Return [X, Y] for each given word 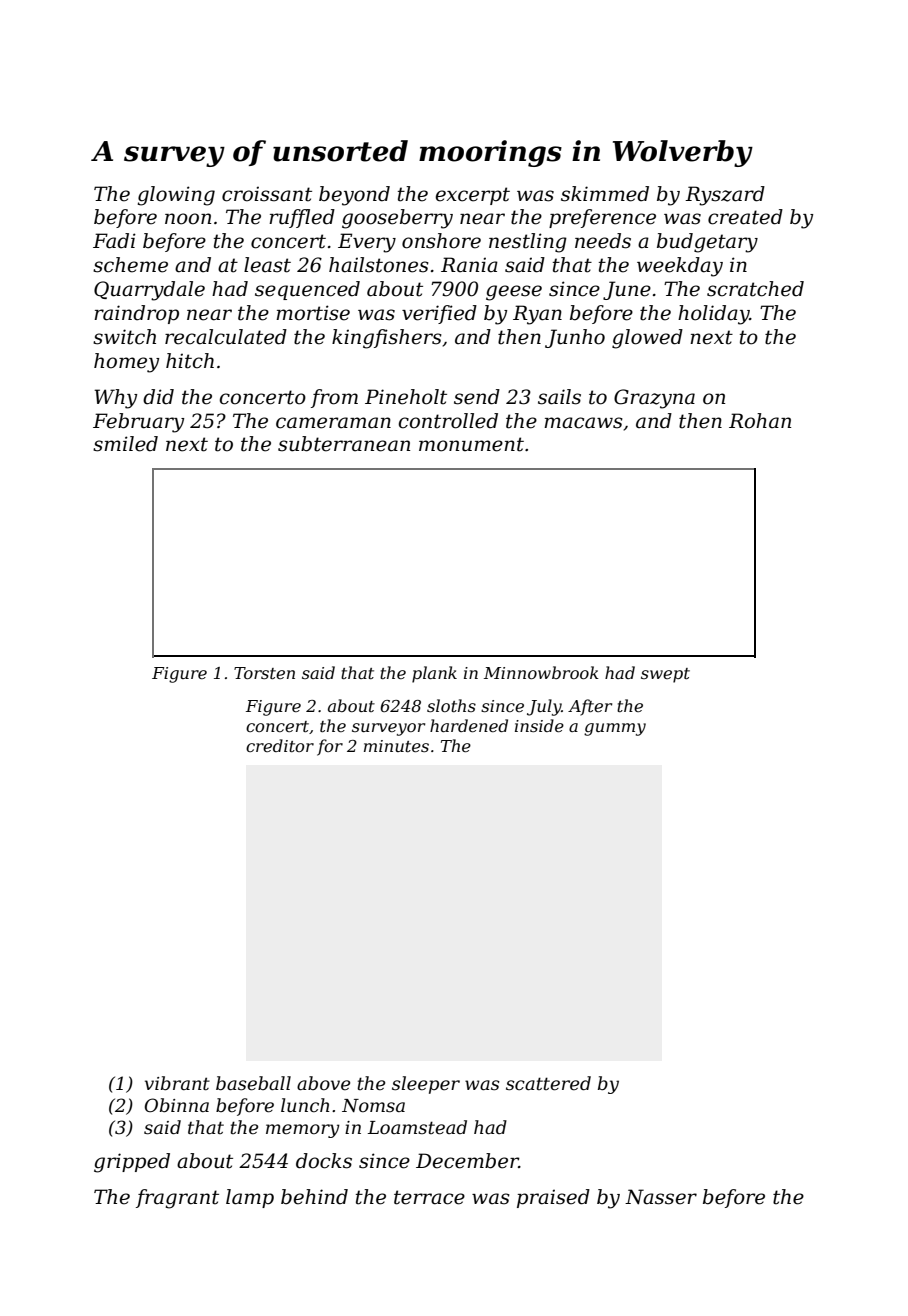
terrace [429, 1197]
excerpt [473, 196]
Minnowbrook [541, 672]
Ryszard [725, 196]
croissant [267, 194]
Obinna [177, 1105]
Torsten [264, 673]
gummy [615, 729]
